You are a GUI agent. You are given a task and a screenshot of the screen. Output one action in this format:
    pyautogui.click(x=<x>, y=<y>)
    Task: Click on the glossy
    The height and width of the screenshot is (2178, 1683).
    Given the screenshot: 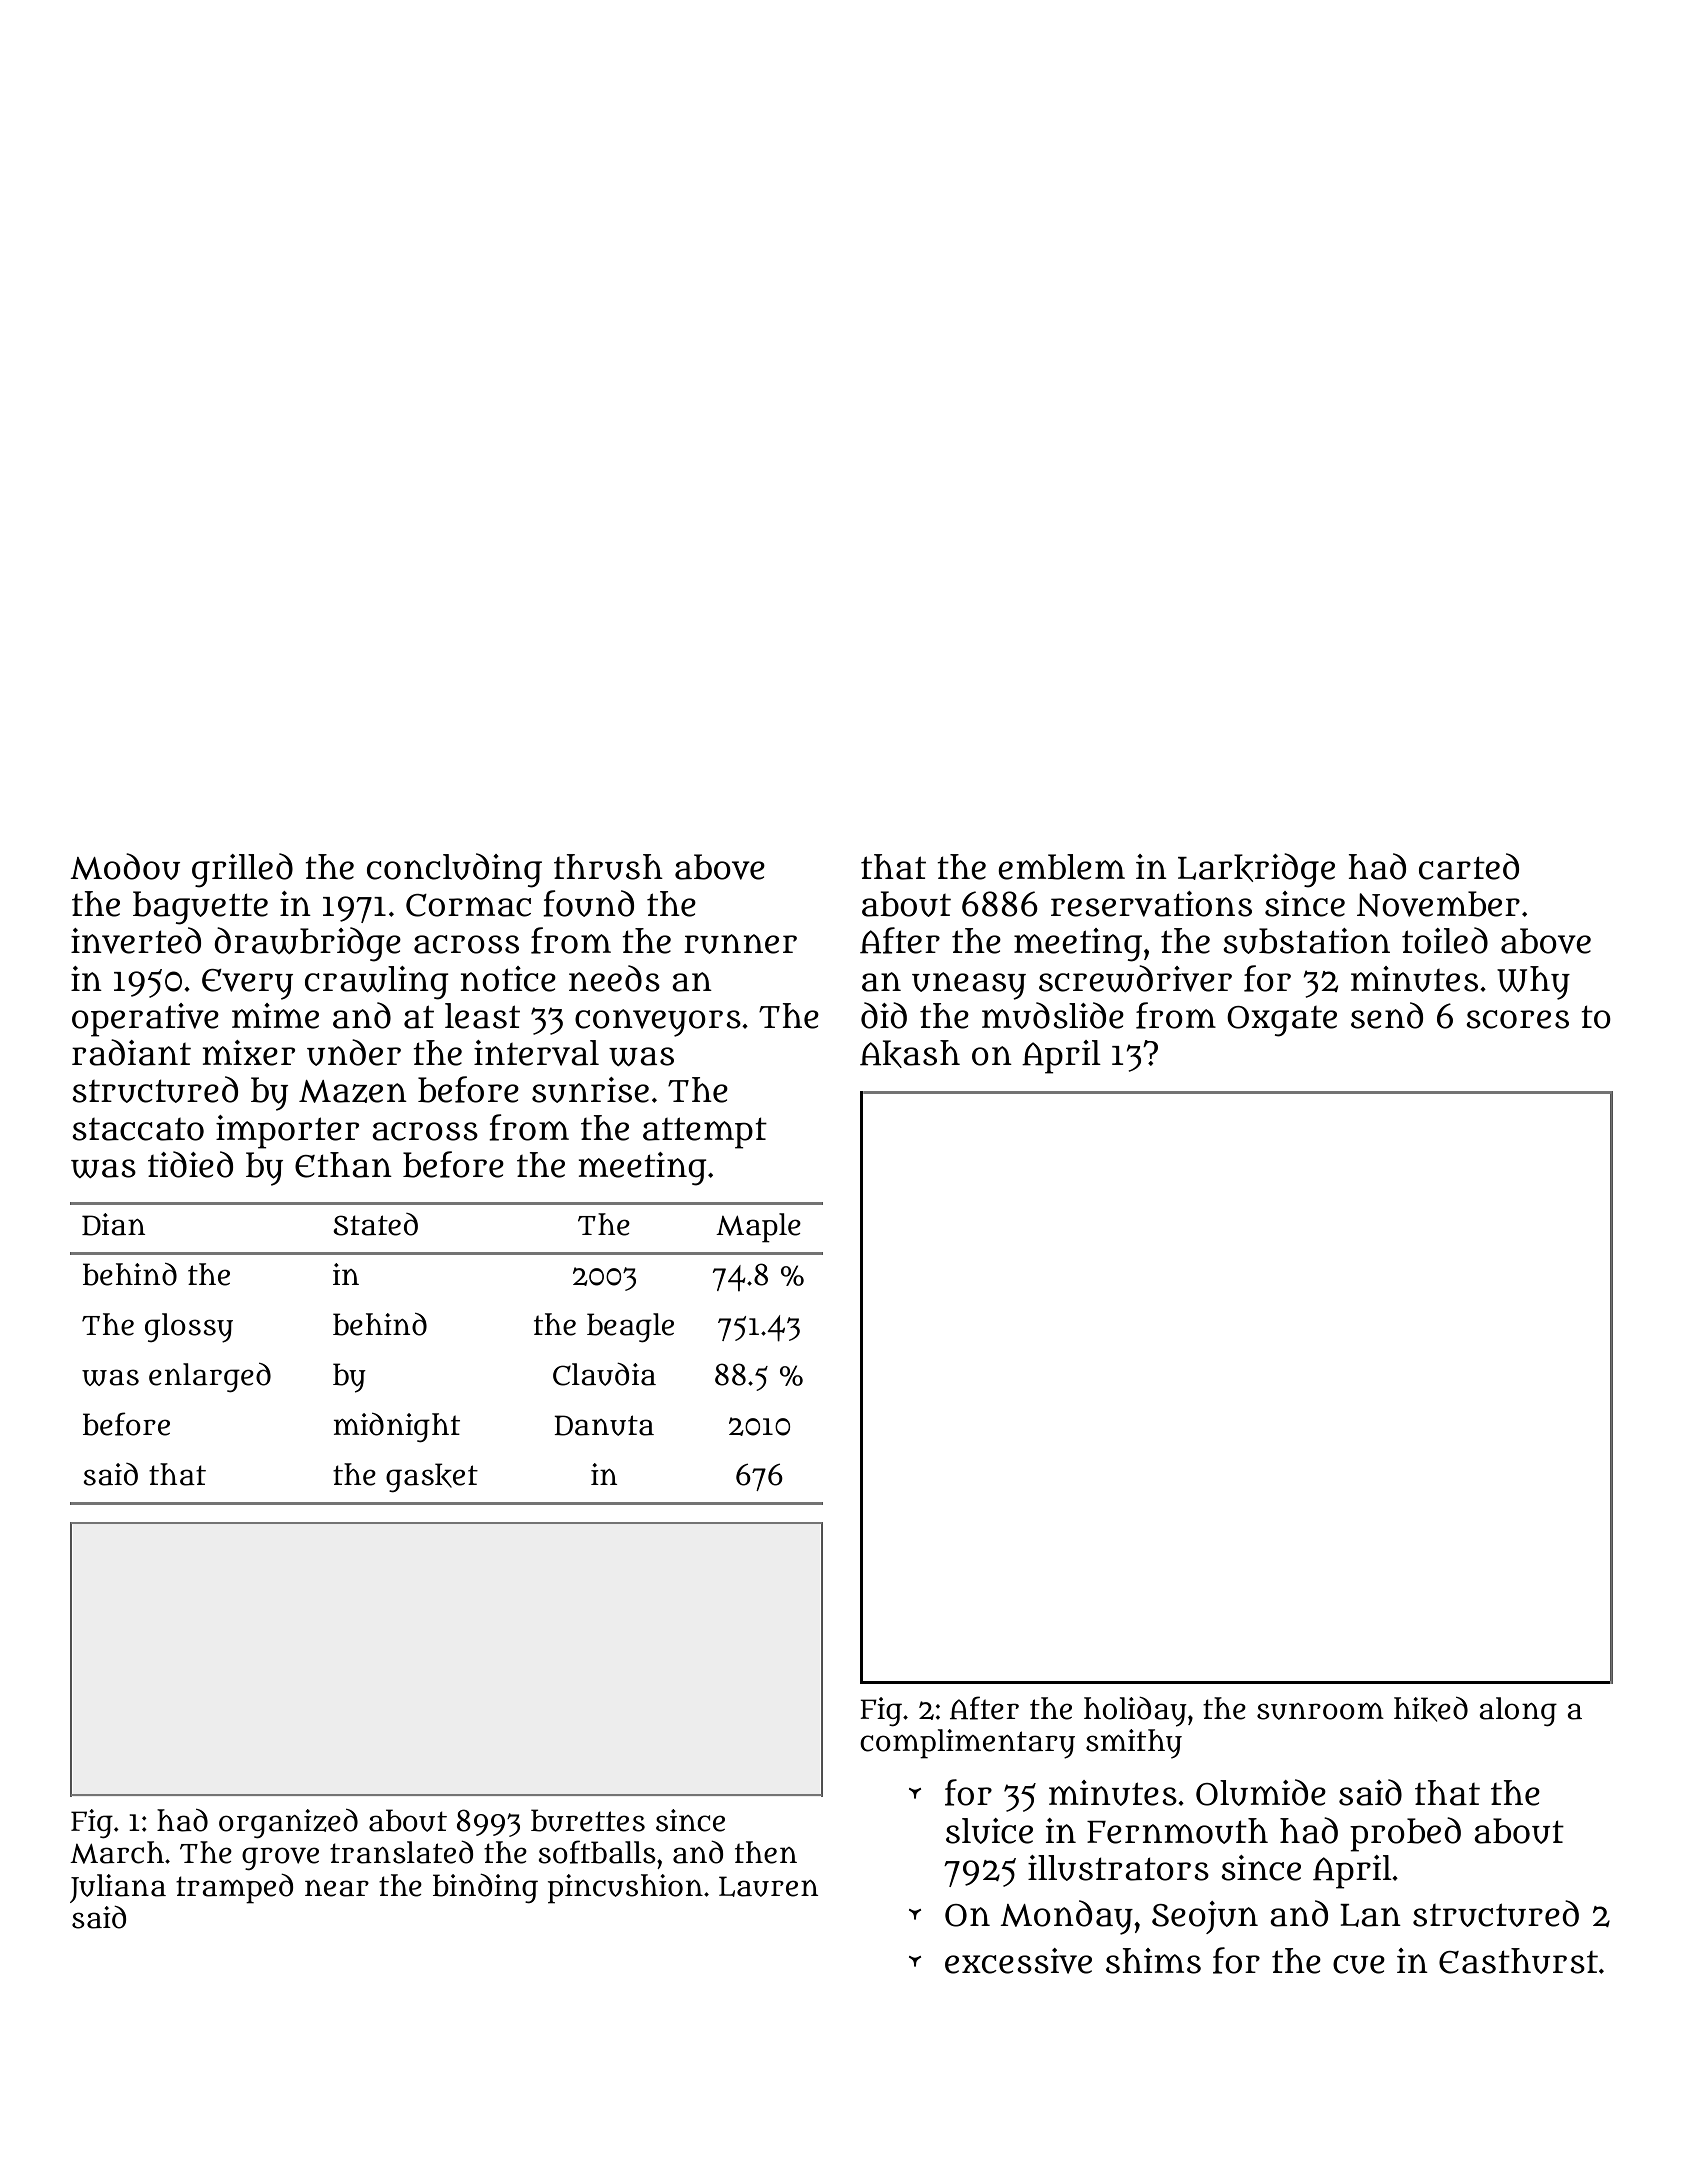 What is the action you would take?
    pyautogui.click(x=189, y=1328)
